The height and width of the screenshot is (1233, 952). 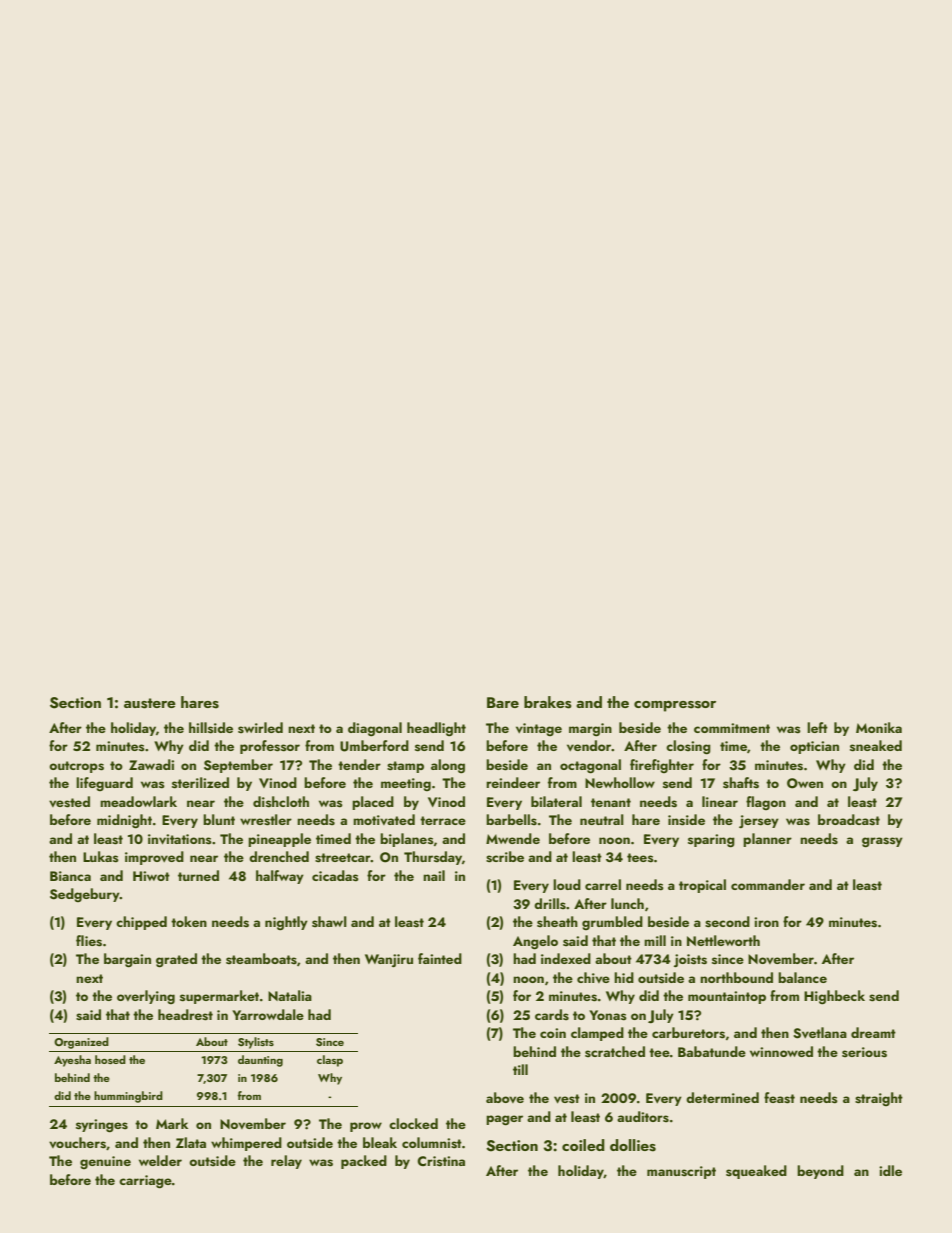 What do you see at coordinates (219, 819) in the screenshot?
I see `blunt` at bounding box center [219, 819].
